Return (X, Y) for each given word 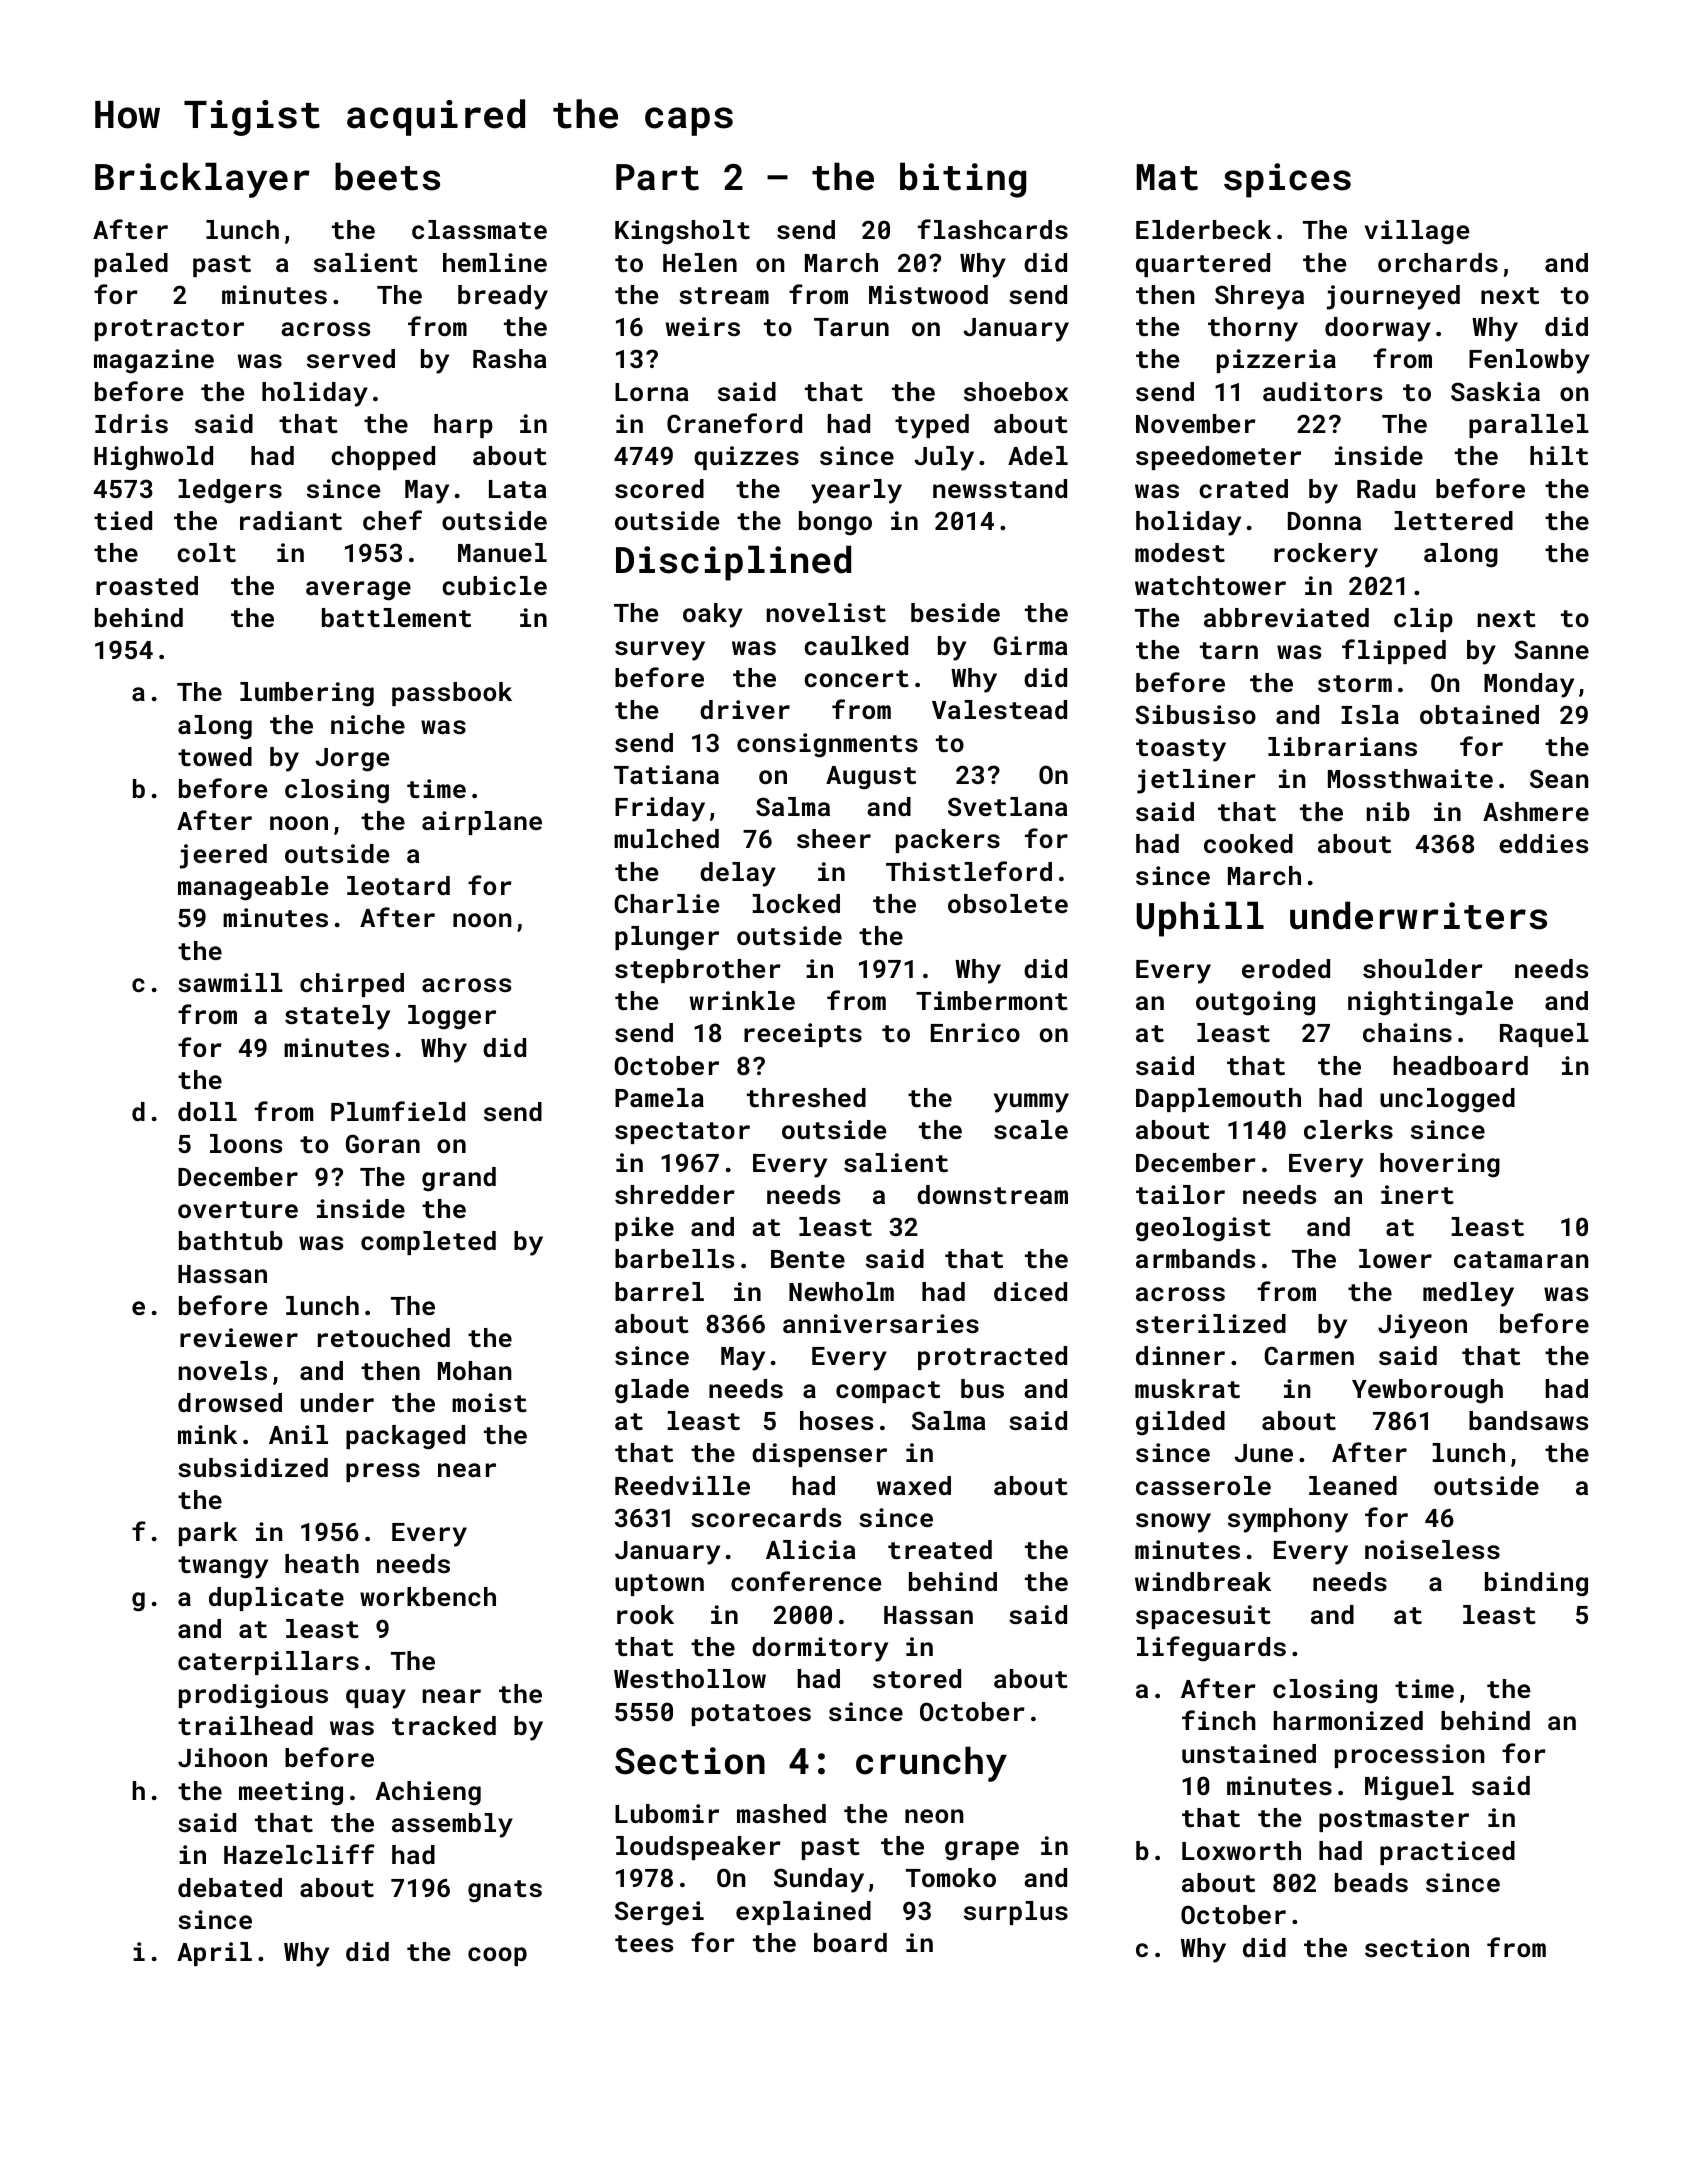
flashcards (993, 229)
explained (803, 1913)
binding (1536, 1584)
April (214, 1954)
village (1416, 232)
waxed (914, 1485)
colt (206, 552)
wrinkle (742, 1000)
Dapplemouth (1218, 1100)
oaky (713, 615)
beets (387, 176)
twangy (223, 1567)
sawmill (230, 982)
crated (1243, 488)
